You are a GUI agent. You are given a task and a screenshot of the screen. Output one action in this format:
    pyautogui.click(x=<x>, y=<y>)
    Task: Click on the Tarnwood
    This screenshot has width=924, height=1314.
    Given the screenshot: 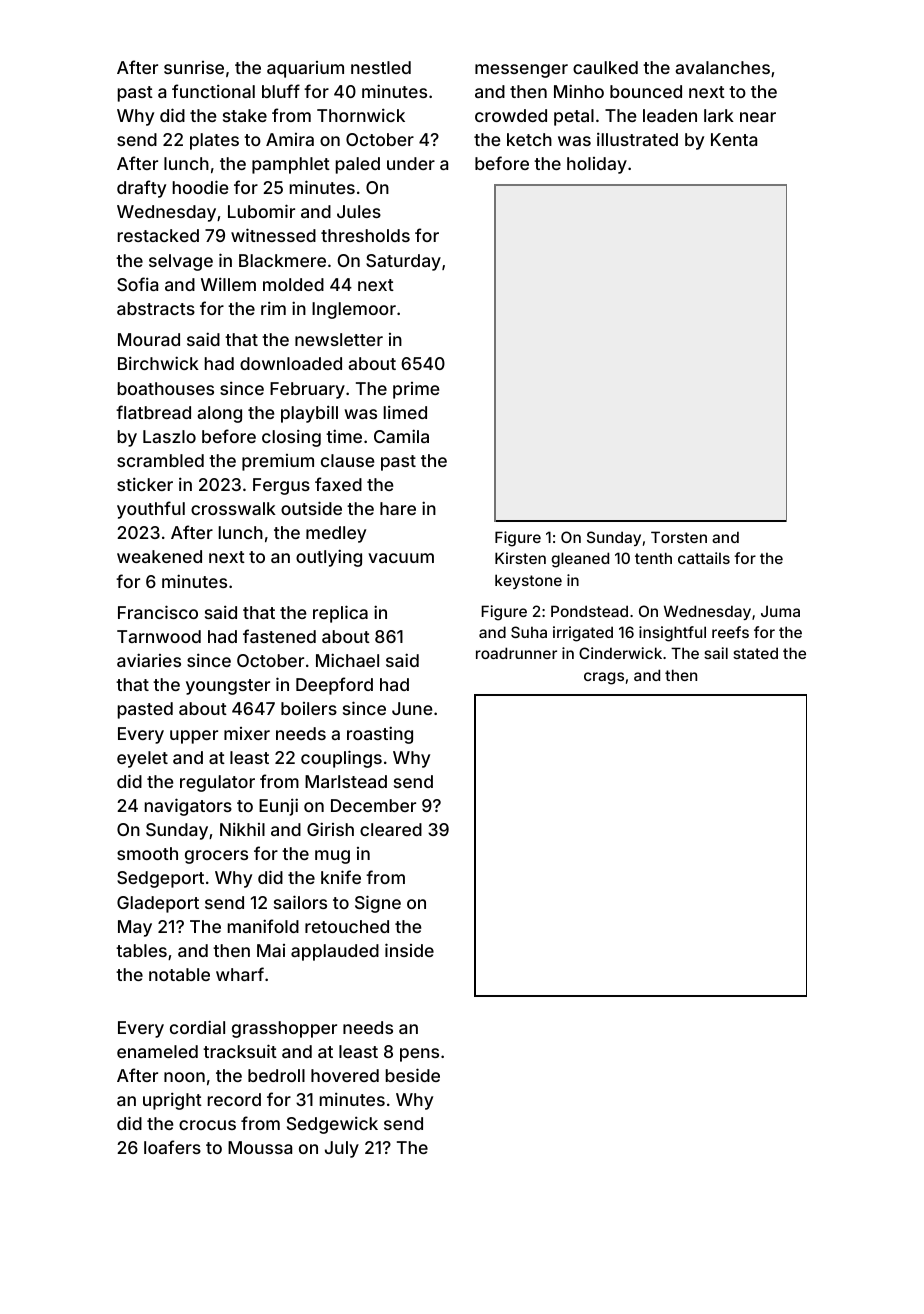 What is the action you would take?
    pyautogui.click(x=159, y=636)
